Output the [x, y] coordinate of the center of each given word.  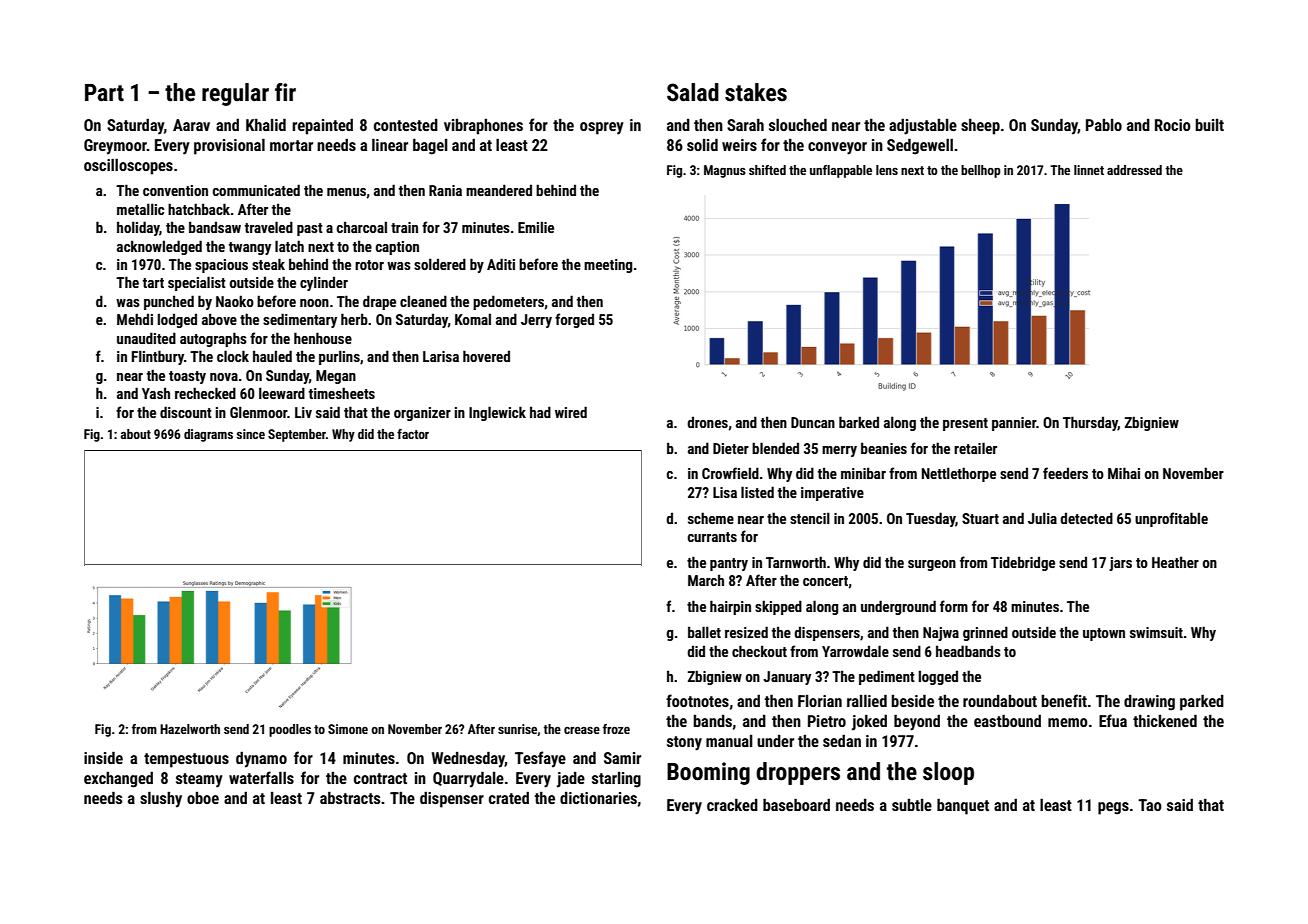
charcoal [362, 227]
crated [509, 798]
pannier [1014, 424]
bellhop [981, 171]
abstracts [350, 798]
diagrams [208, 435]
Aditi [501, 264]
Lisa [725, 492]
